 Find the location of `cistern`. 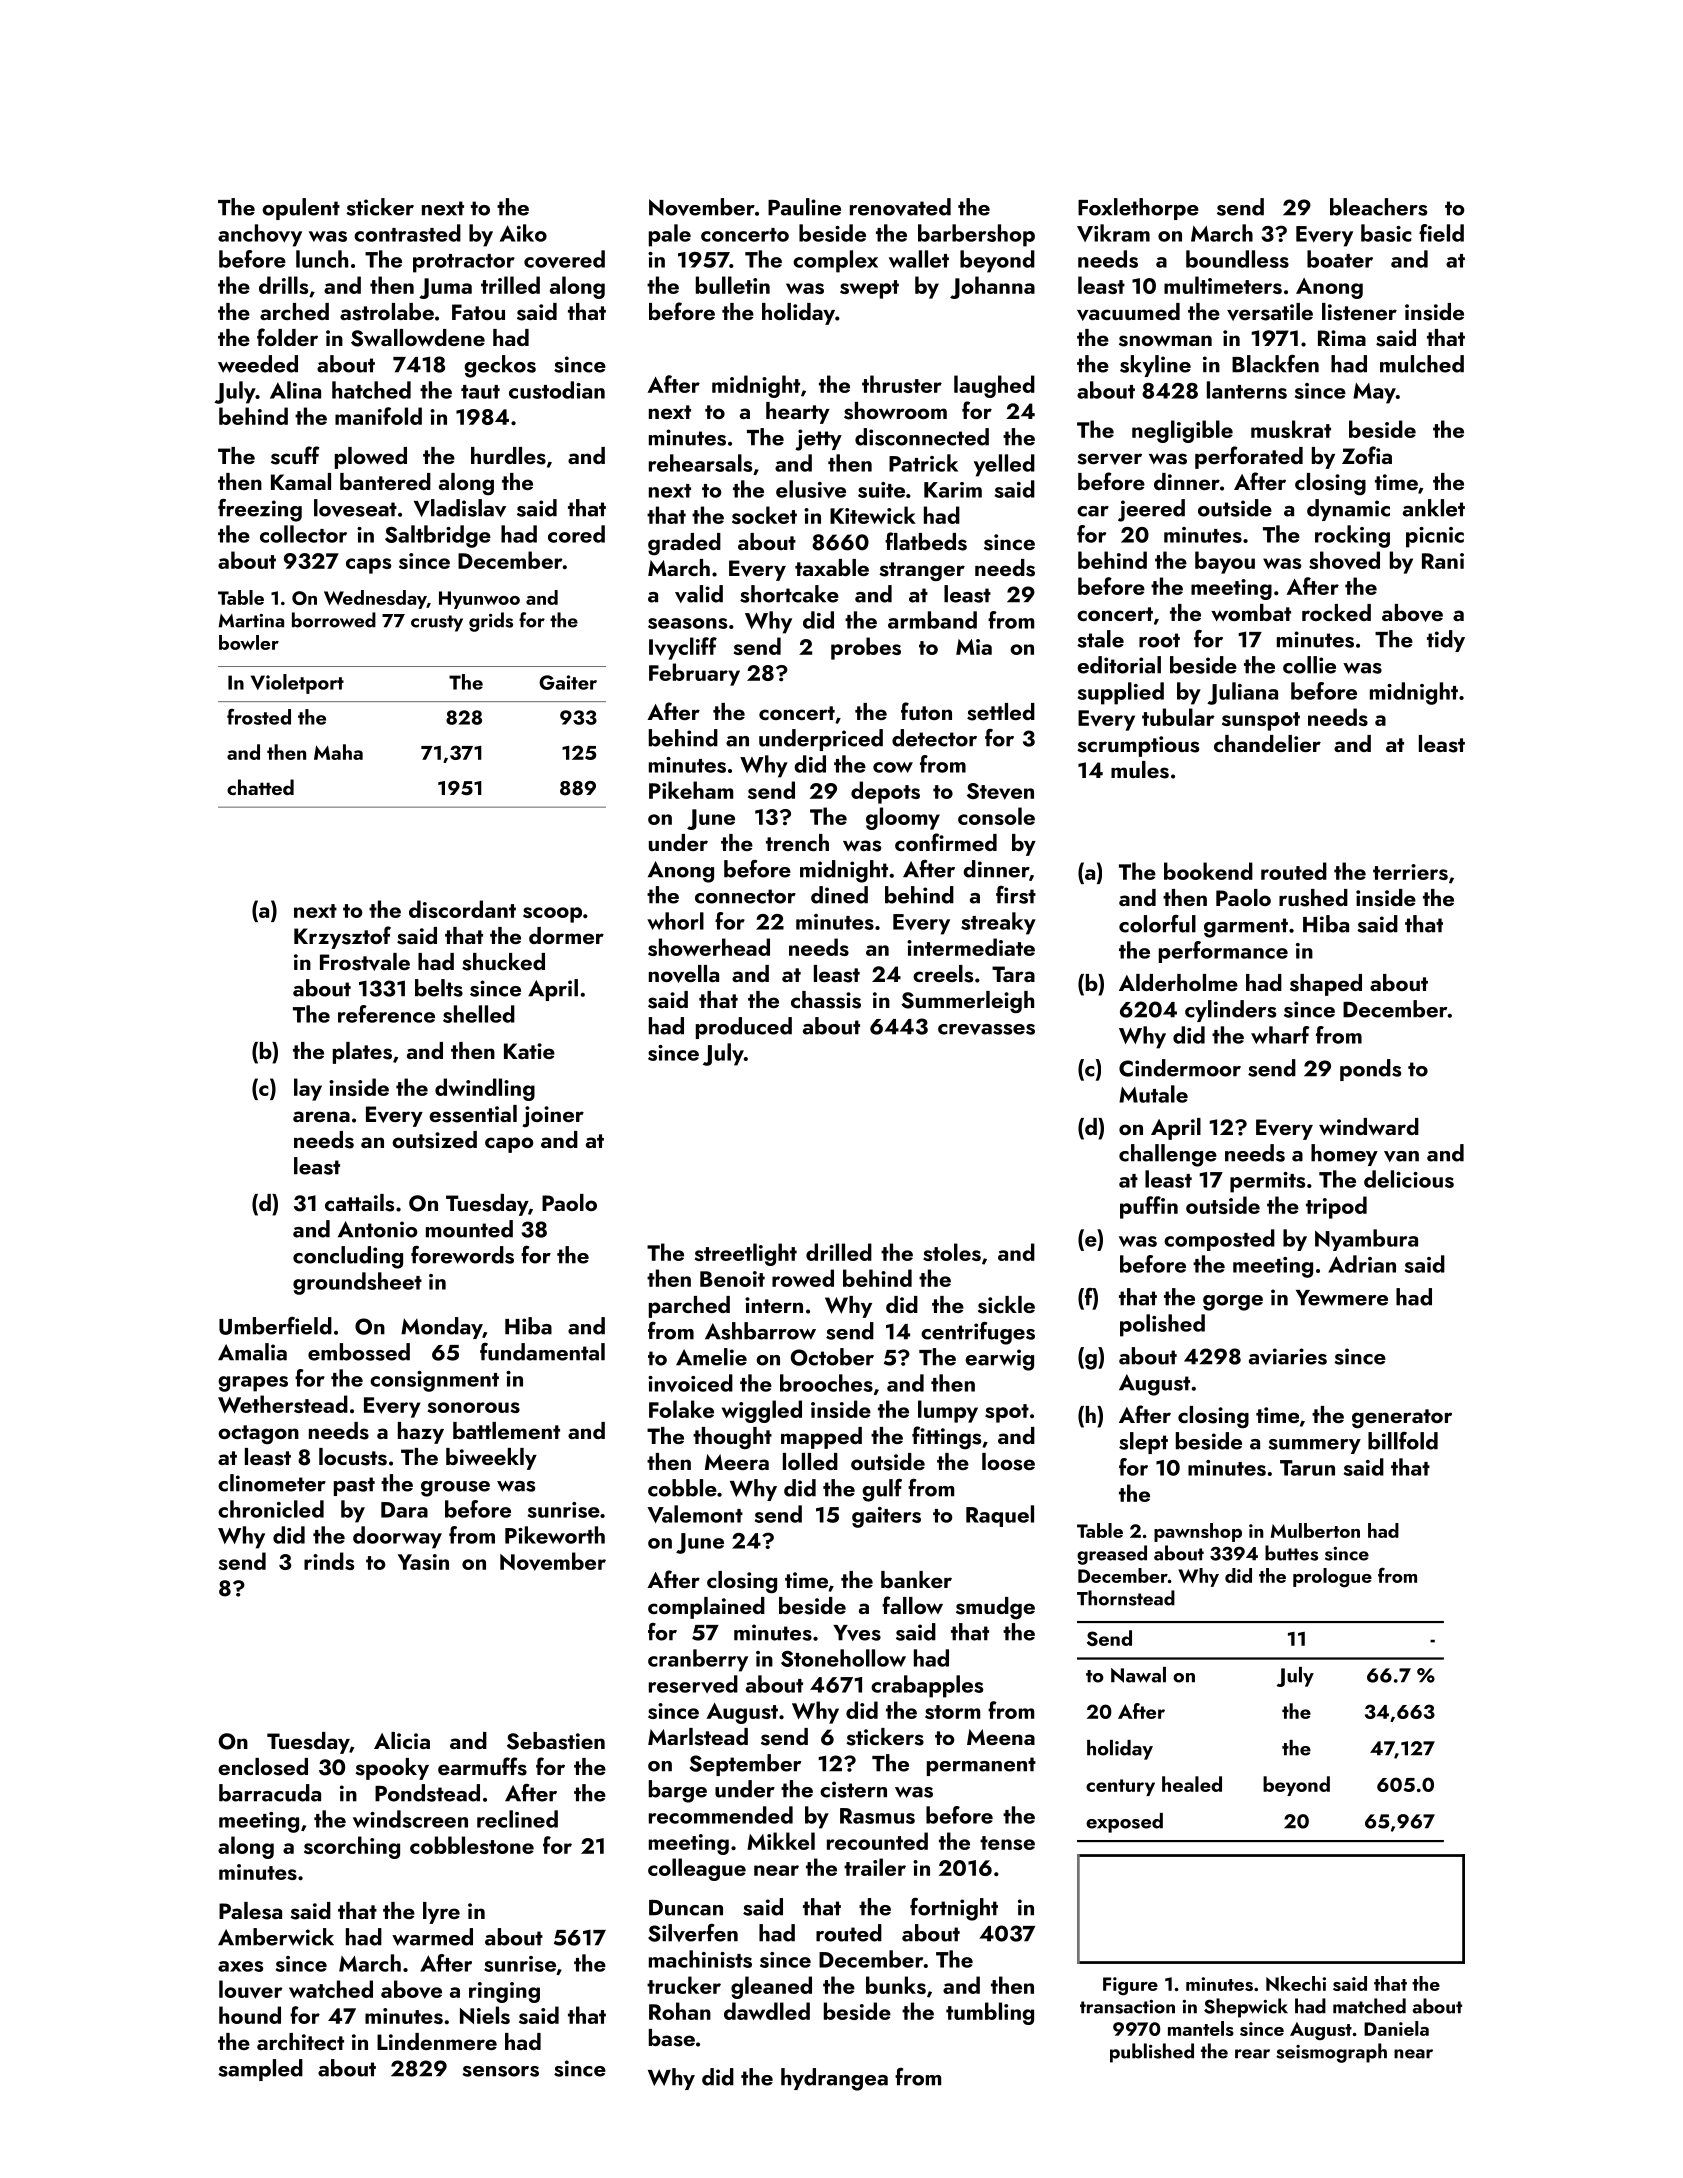

cistern is located at coordinates (853, 1789).
